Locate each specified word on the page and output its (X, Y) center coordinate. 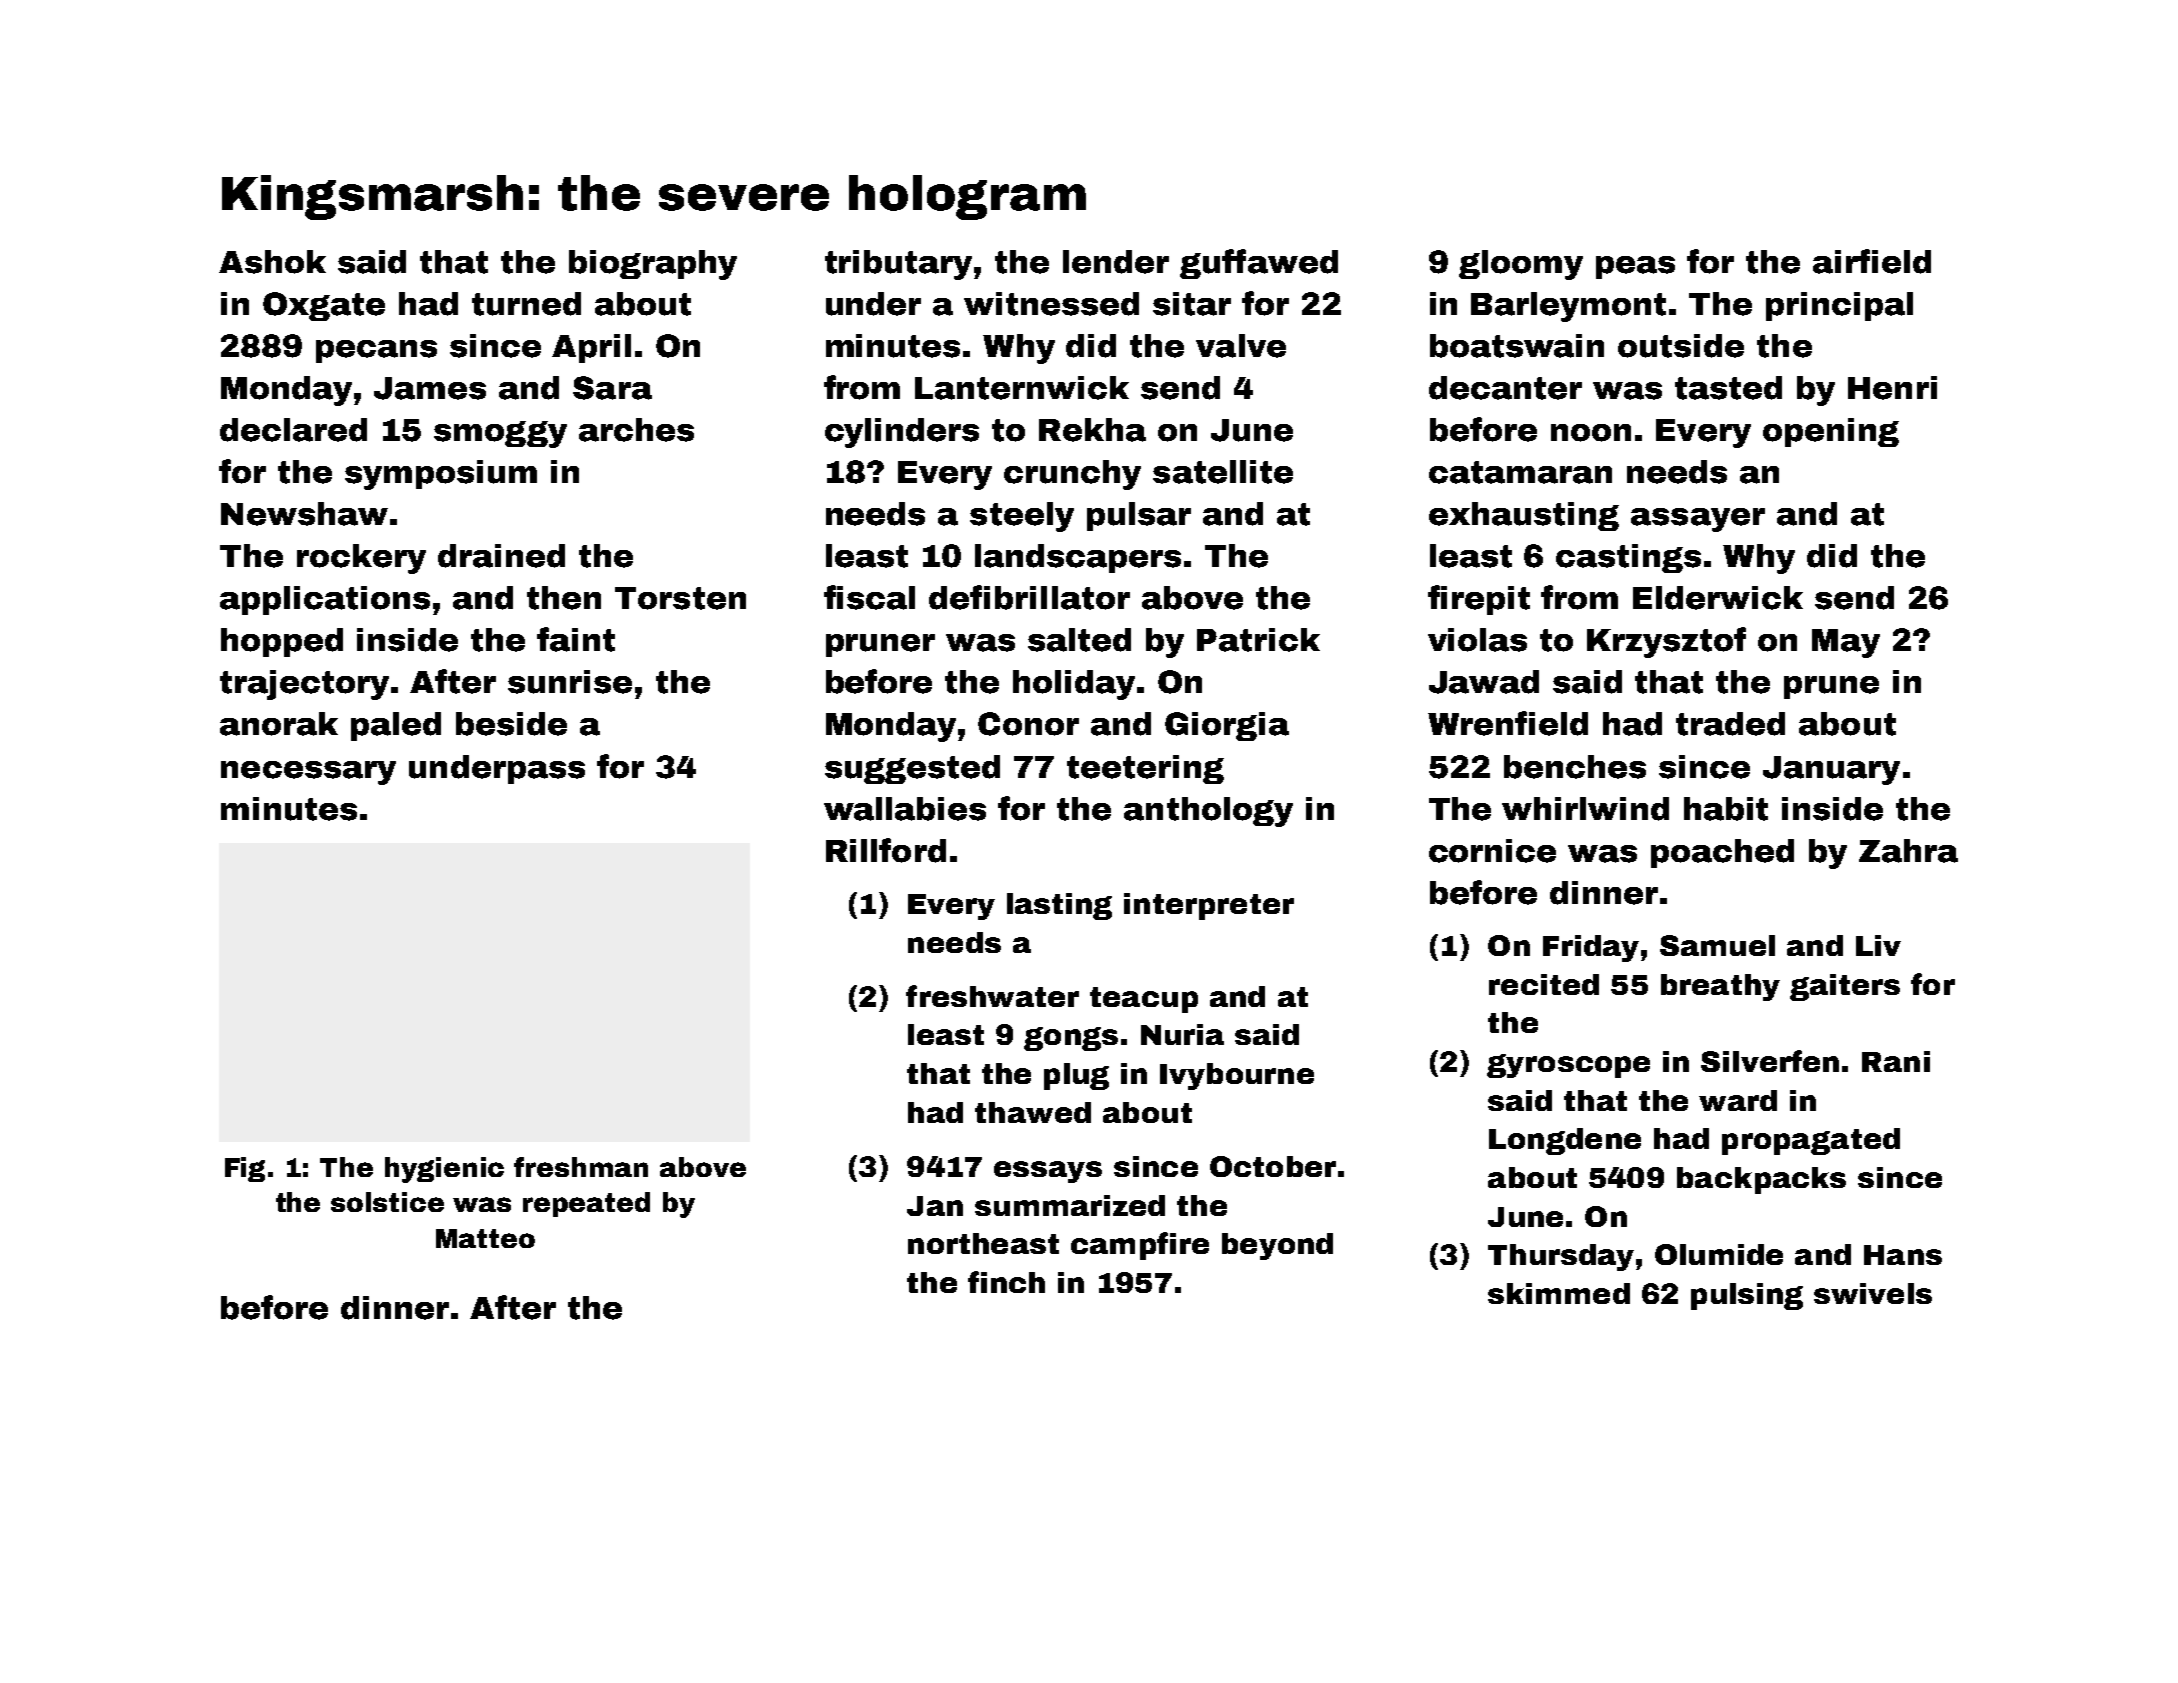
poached (1722, 853)
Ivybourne (1237, 1076)
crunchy (1072, 475)
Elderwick (1718, 598)
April (591, 348)
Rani (1896, 1061)
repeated (586, 1204)
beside (511, 724)
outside (1681, 346)
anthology (1208, 812)
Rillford (886, 850)
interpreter (1209, 906)
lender (1116, 262)
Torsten (680, 598)
